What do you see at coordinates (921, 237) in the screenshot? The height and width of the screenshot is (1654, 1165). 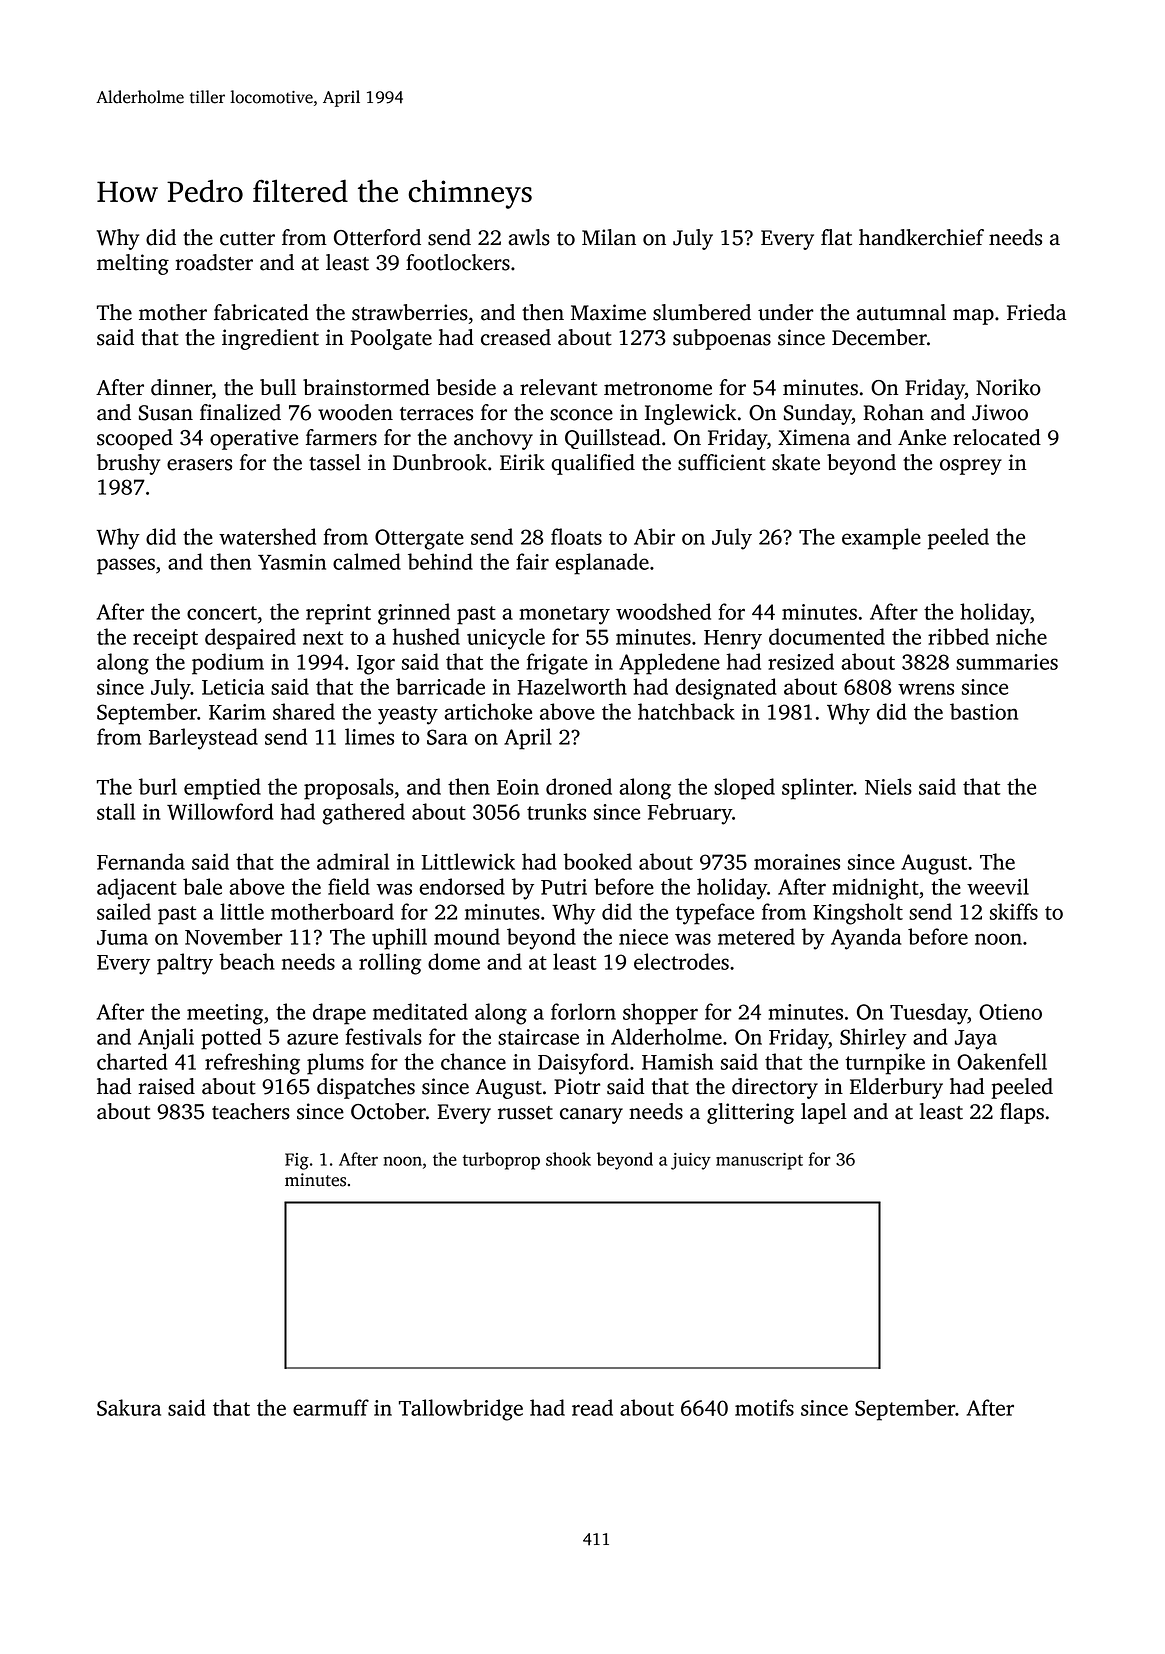 I see `handkerchief` at bounding box center [921, 237].
